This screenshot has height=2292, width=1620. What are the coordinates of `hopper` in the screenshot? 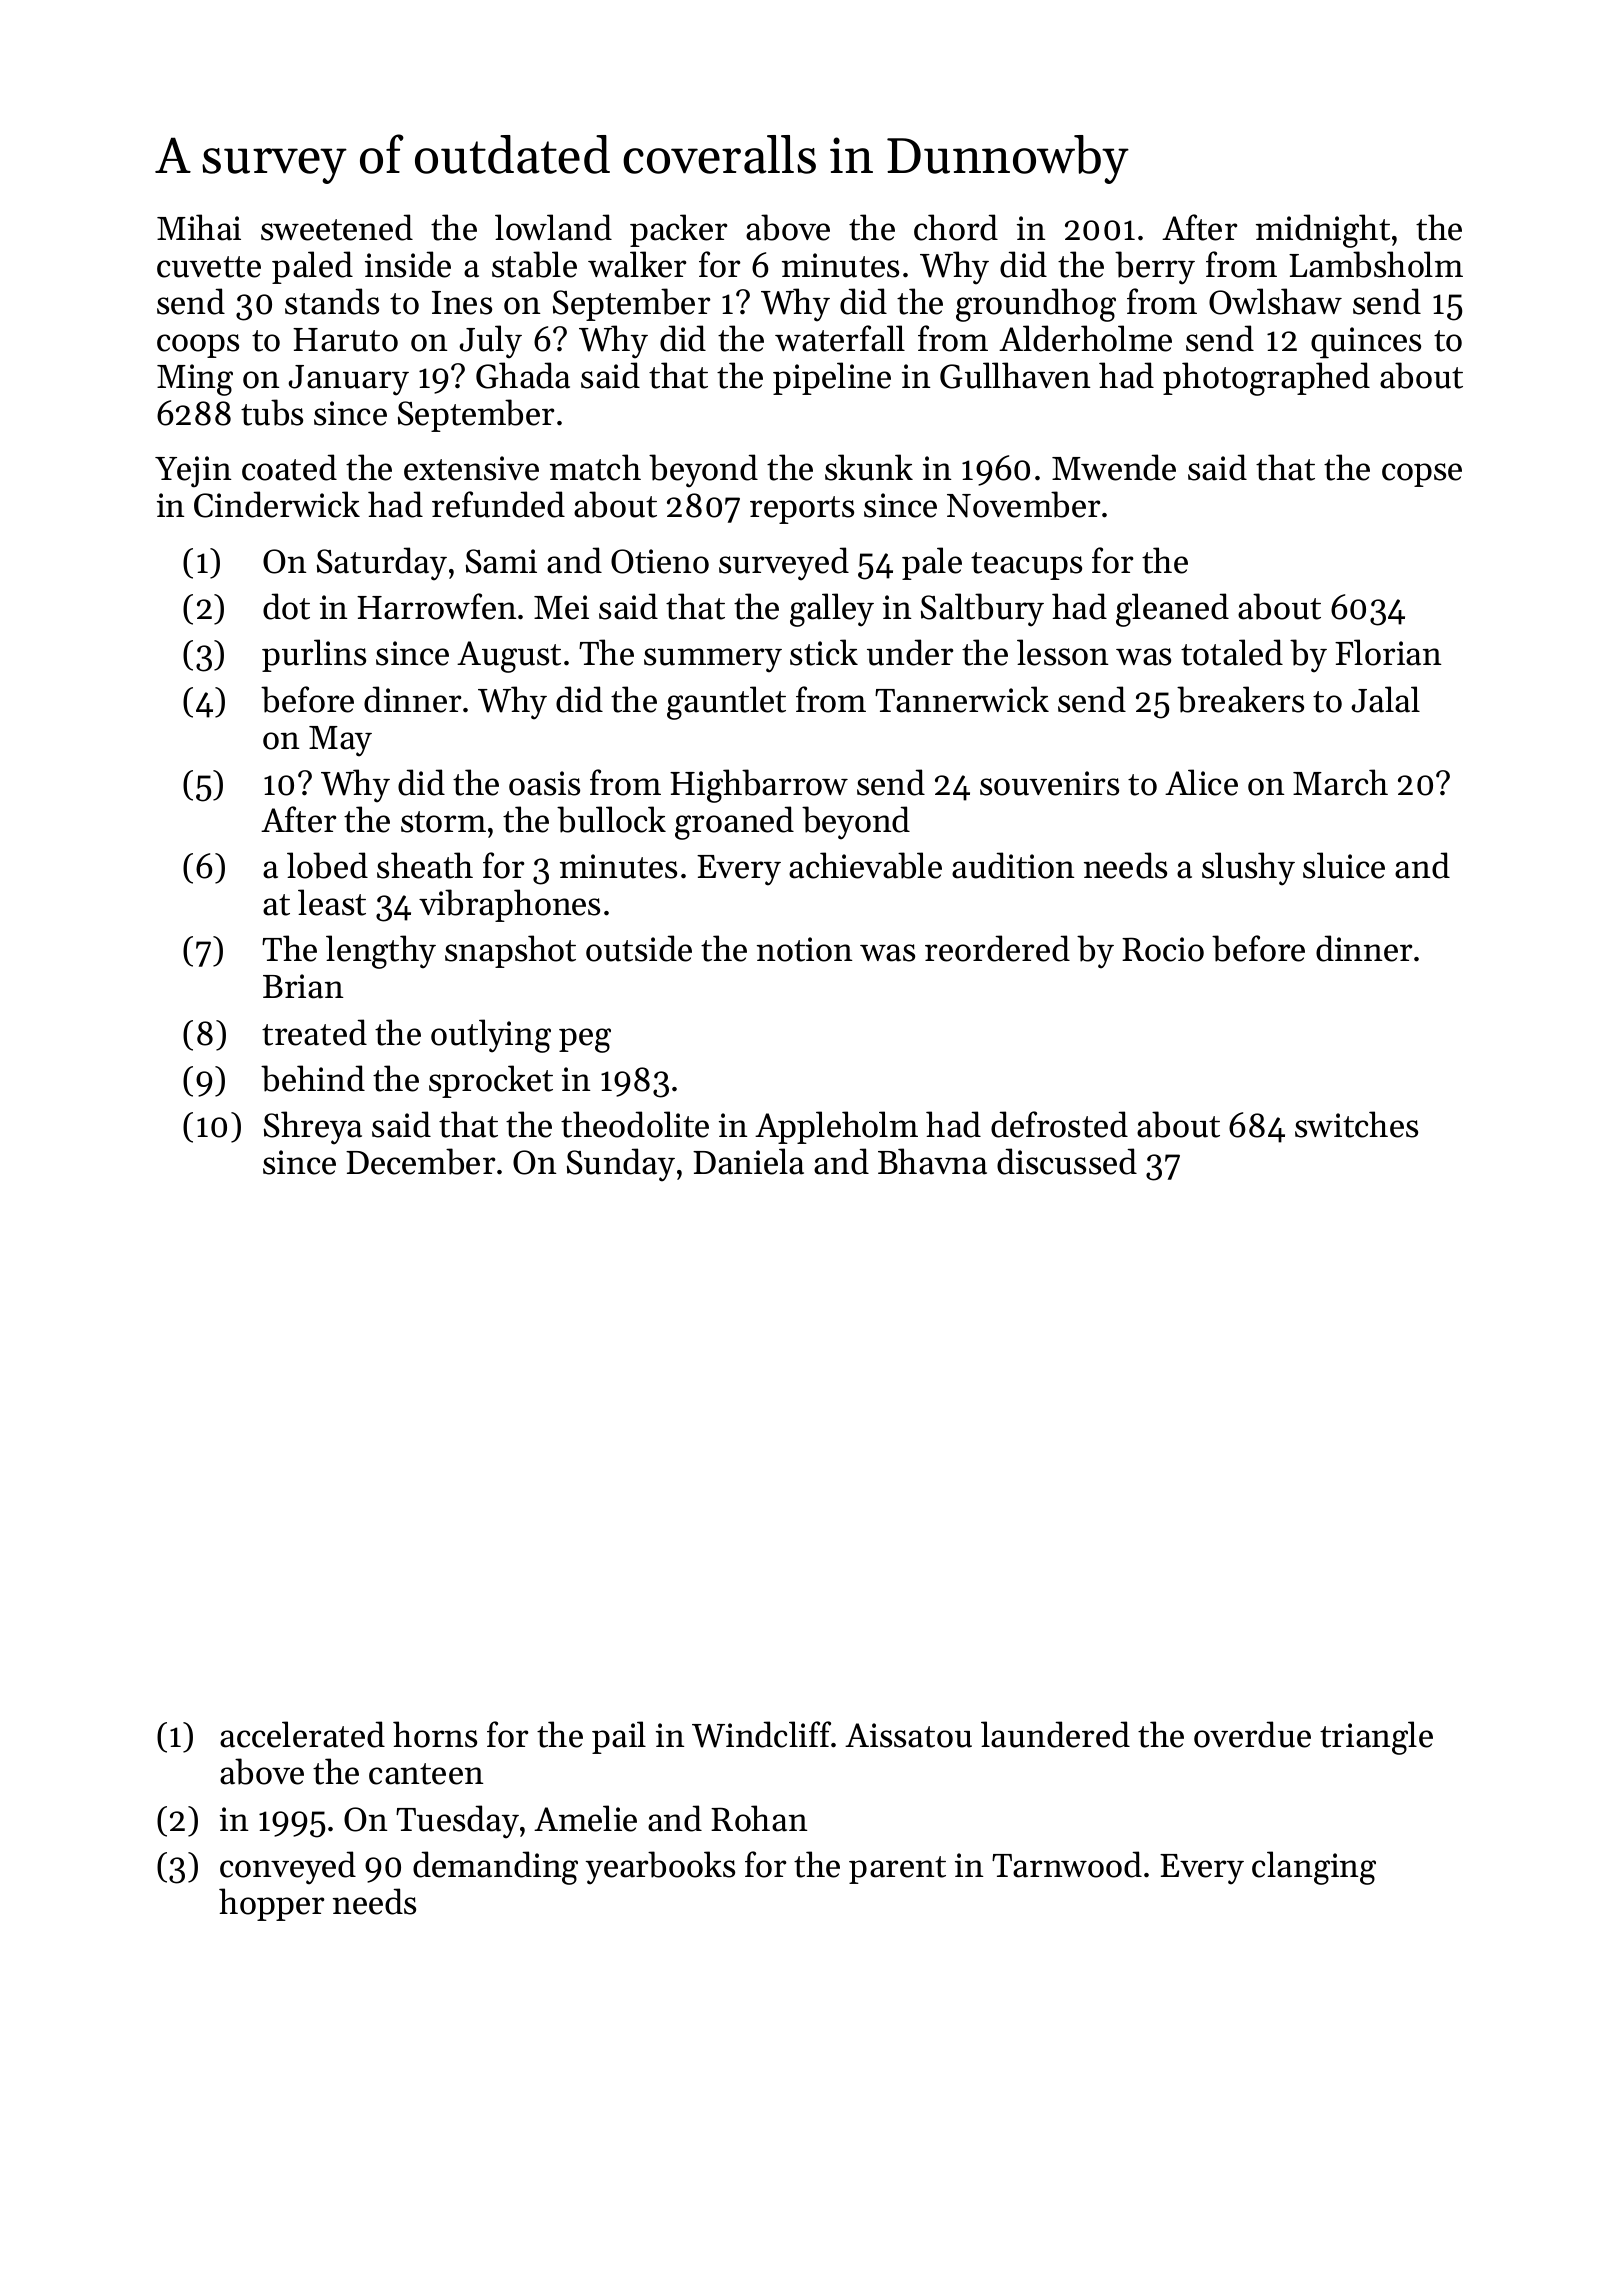 It's located at (271, 1904).
